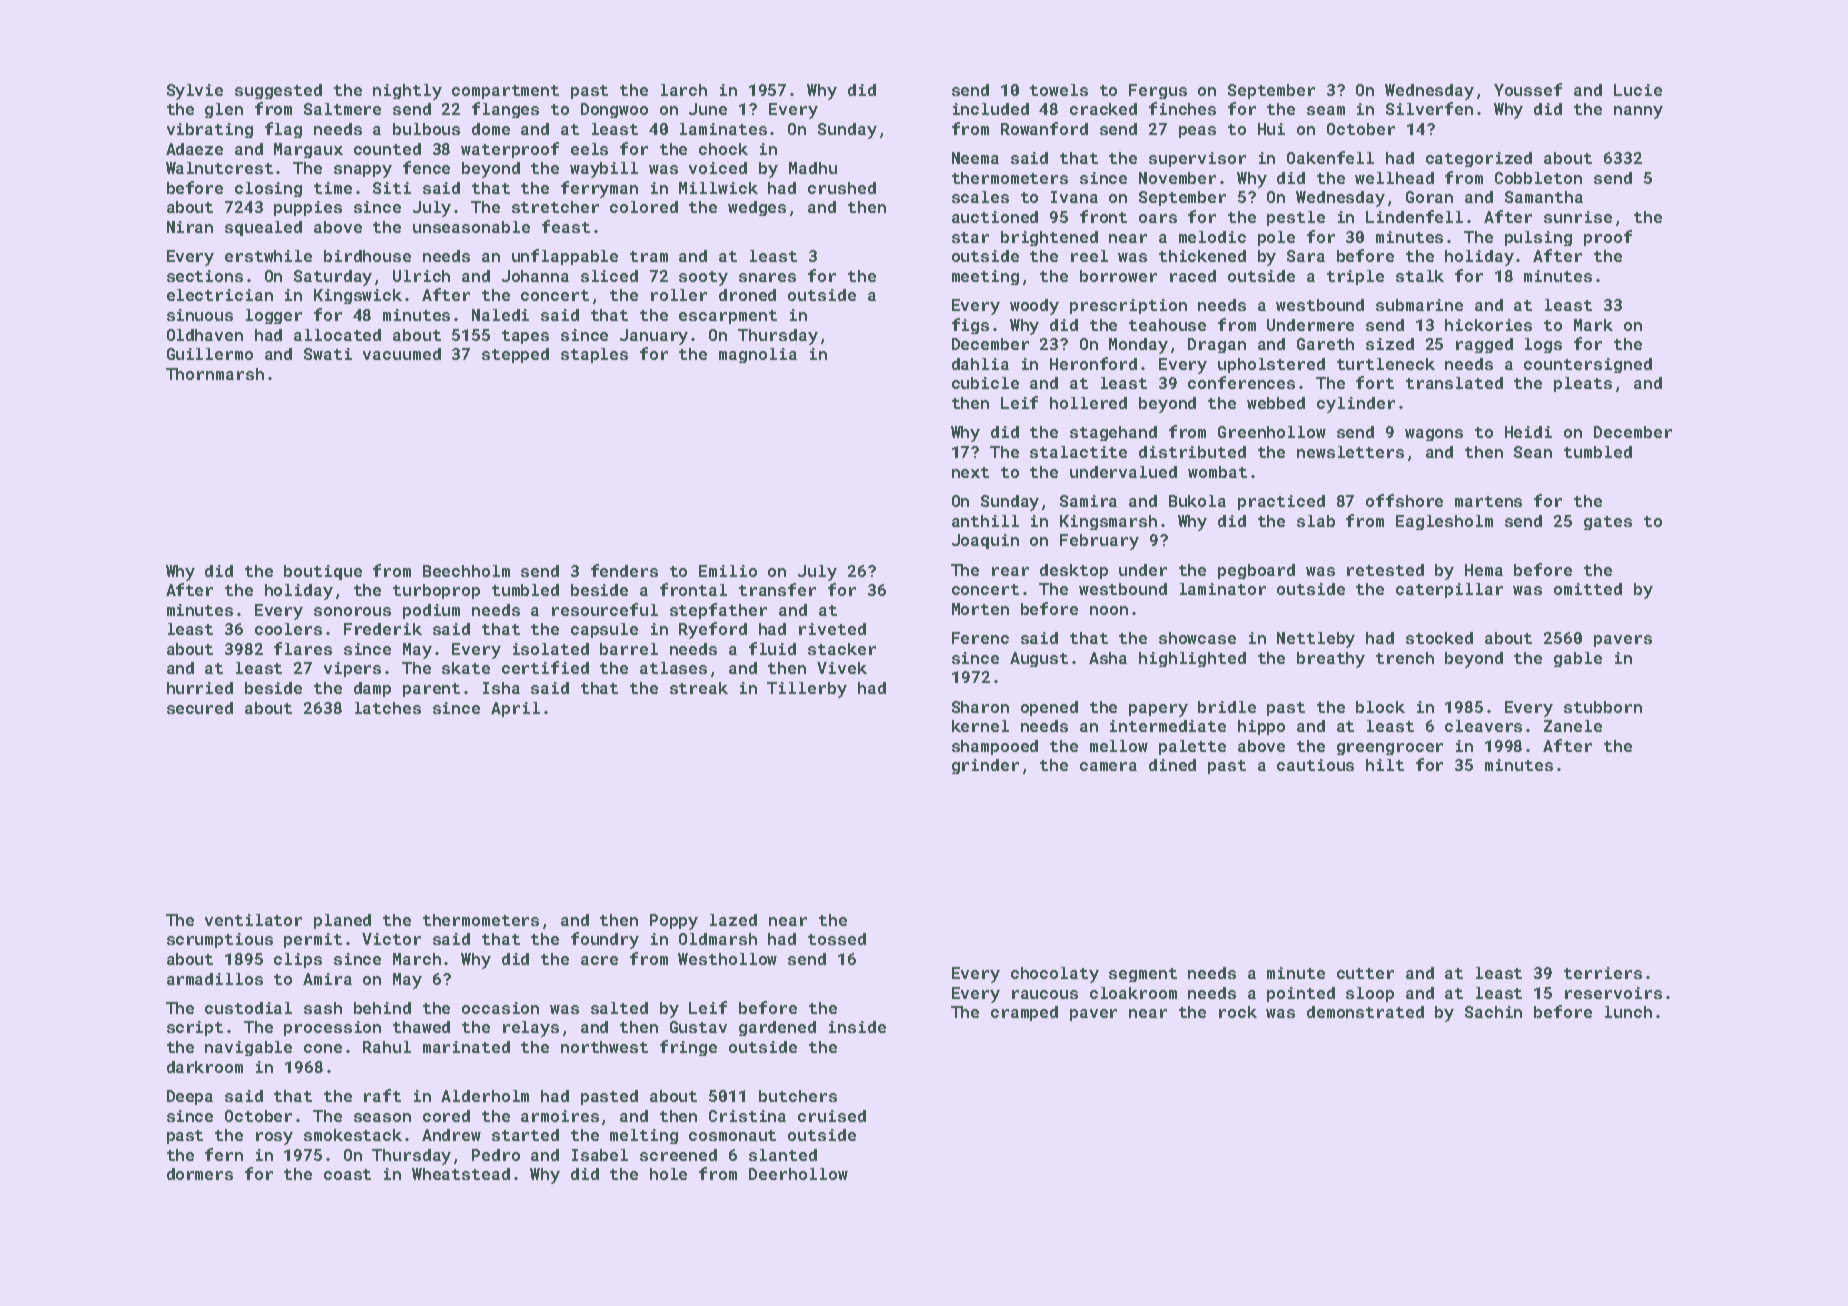 This page has width=1848, height=1306. Describe the element at coordinates (515, 709) in the page. I see `April` at that location.
